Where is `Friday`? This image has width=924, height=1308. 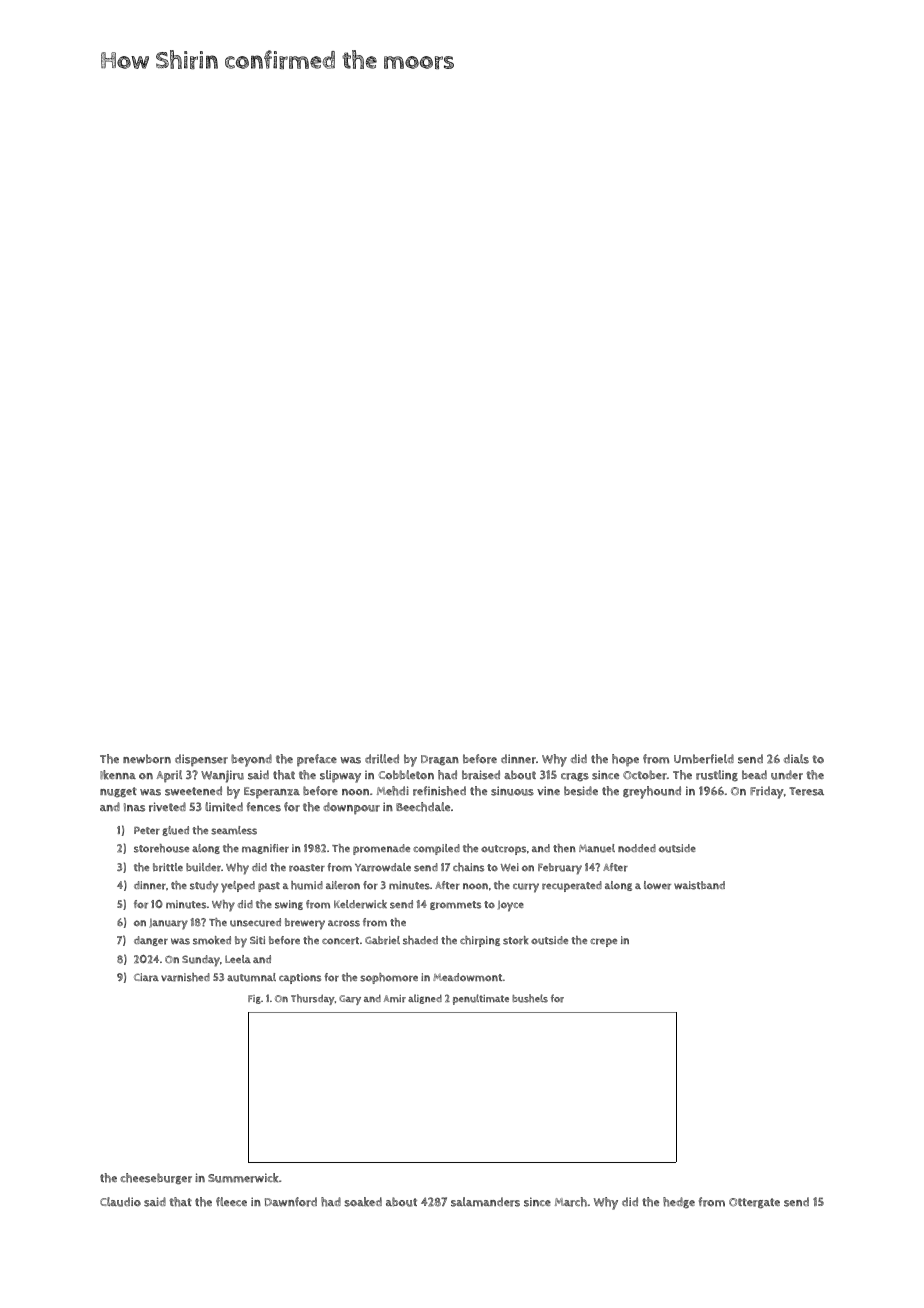
Friday is located at coordinates (767, 792).
